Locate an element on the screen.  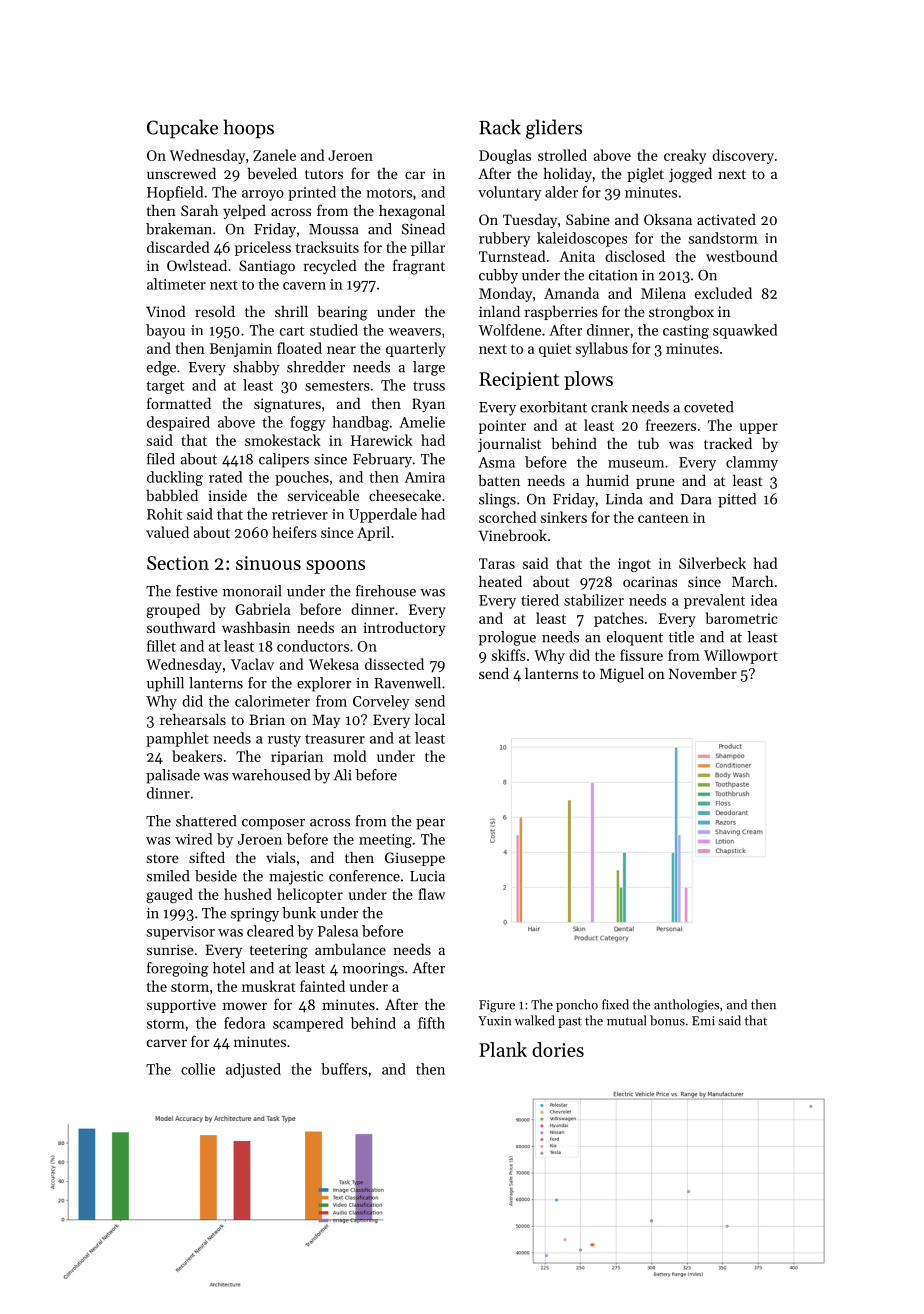
signatures is located at coordinates (287, 405).
